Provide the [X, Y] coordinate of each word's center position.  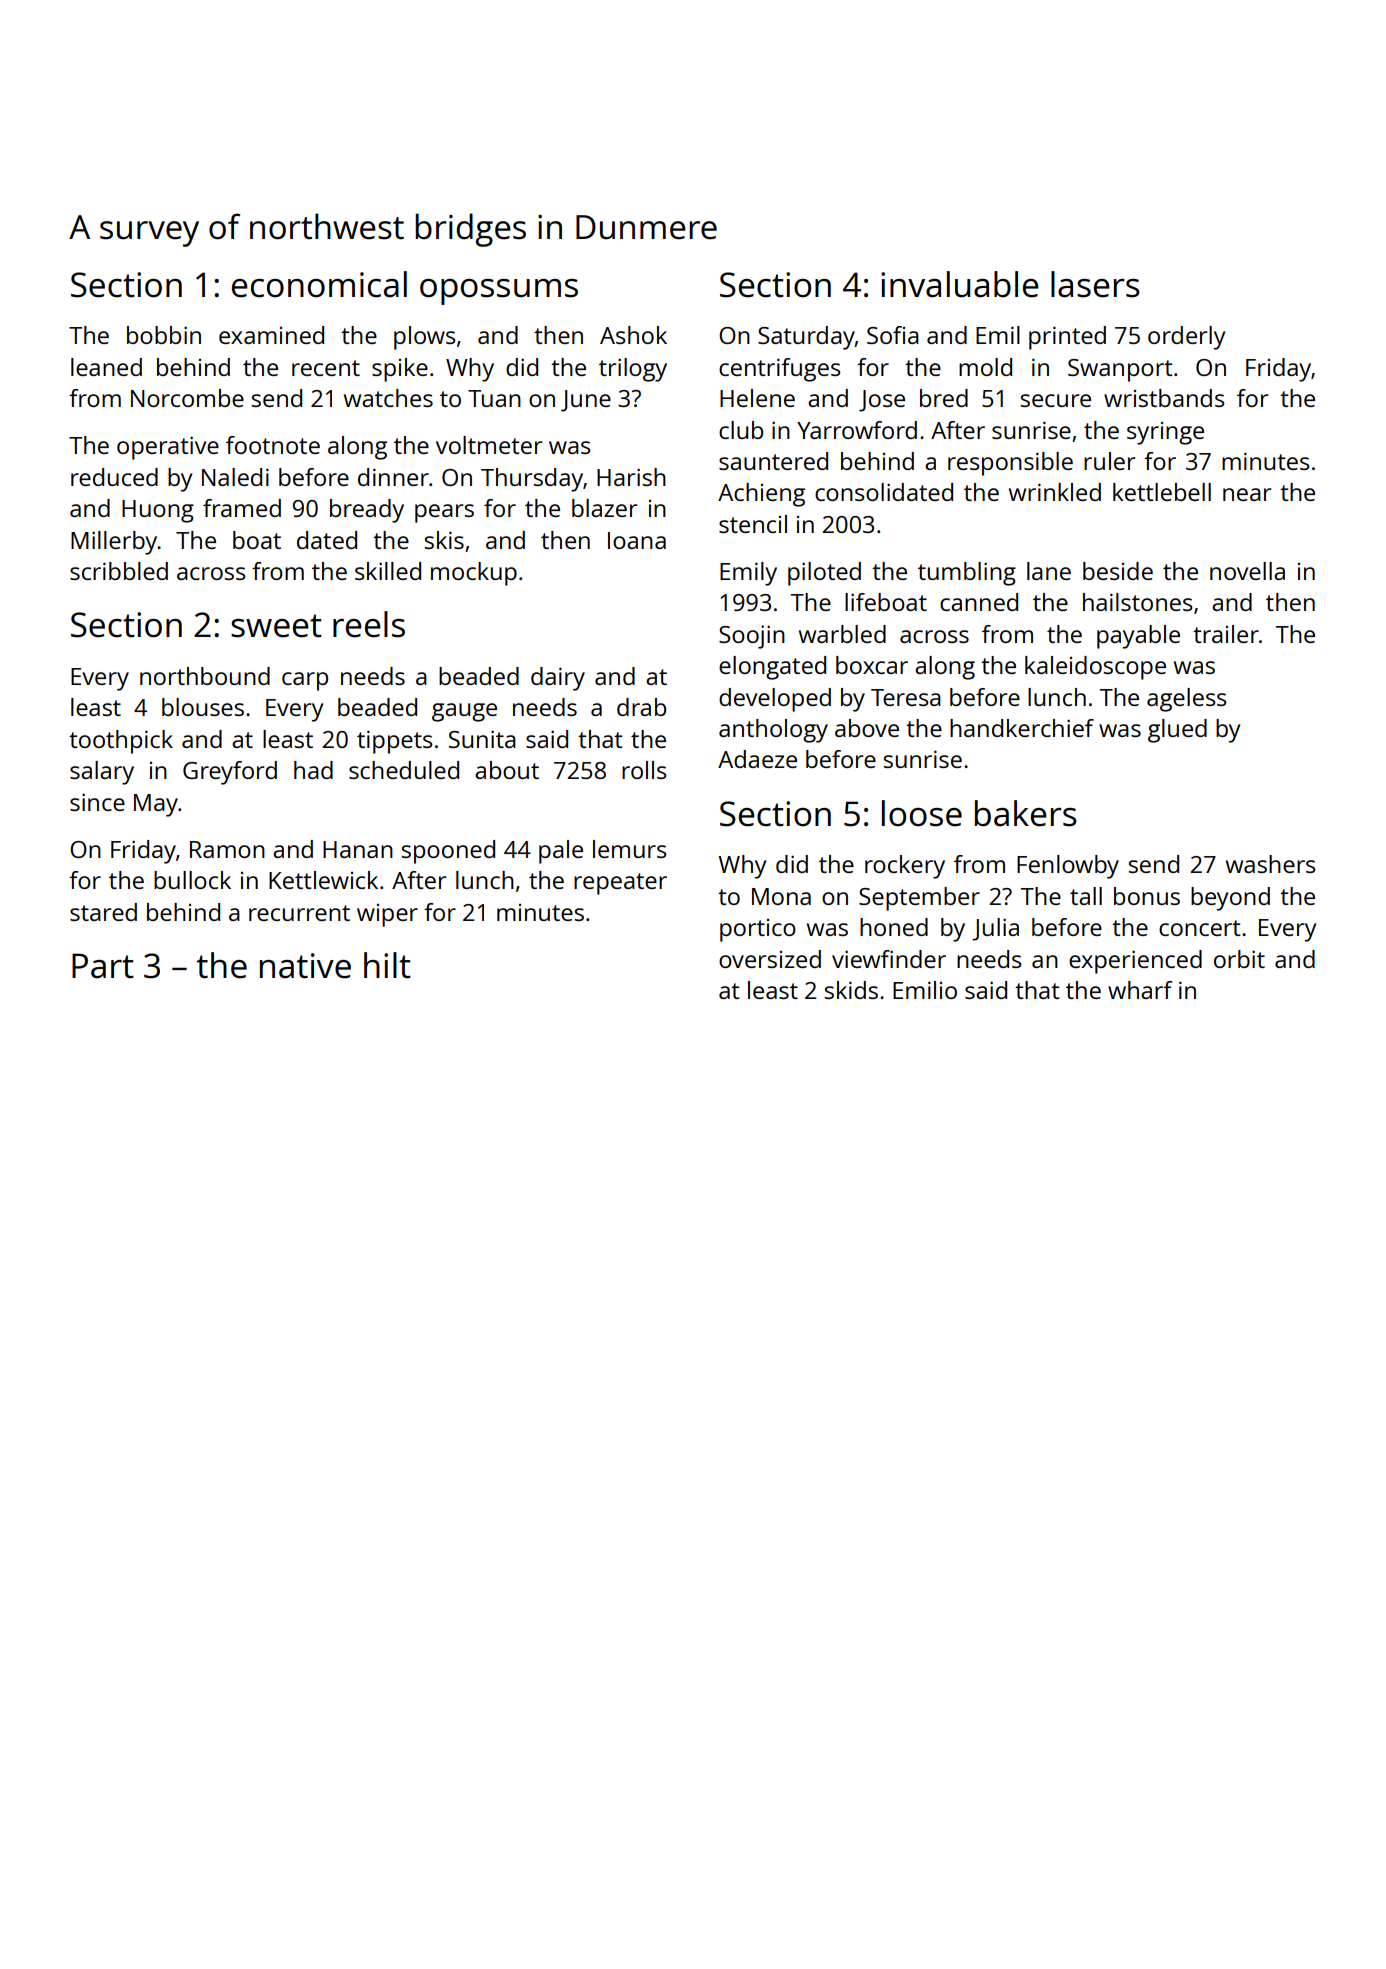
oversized [770, 959]
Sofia [893, 335]
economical [319, 284]
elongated [772, 668]
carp [305, 681]
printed [1067, 338]
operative [168, 448]
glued [1177, 731]
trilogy [633, 370]
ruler [1109, 461]
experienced [1135, 962]
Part [103, 966]
